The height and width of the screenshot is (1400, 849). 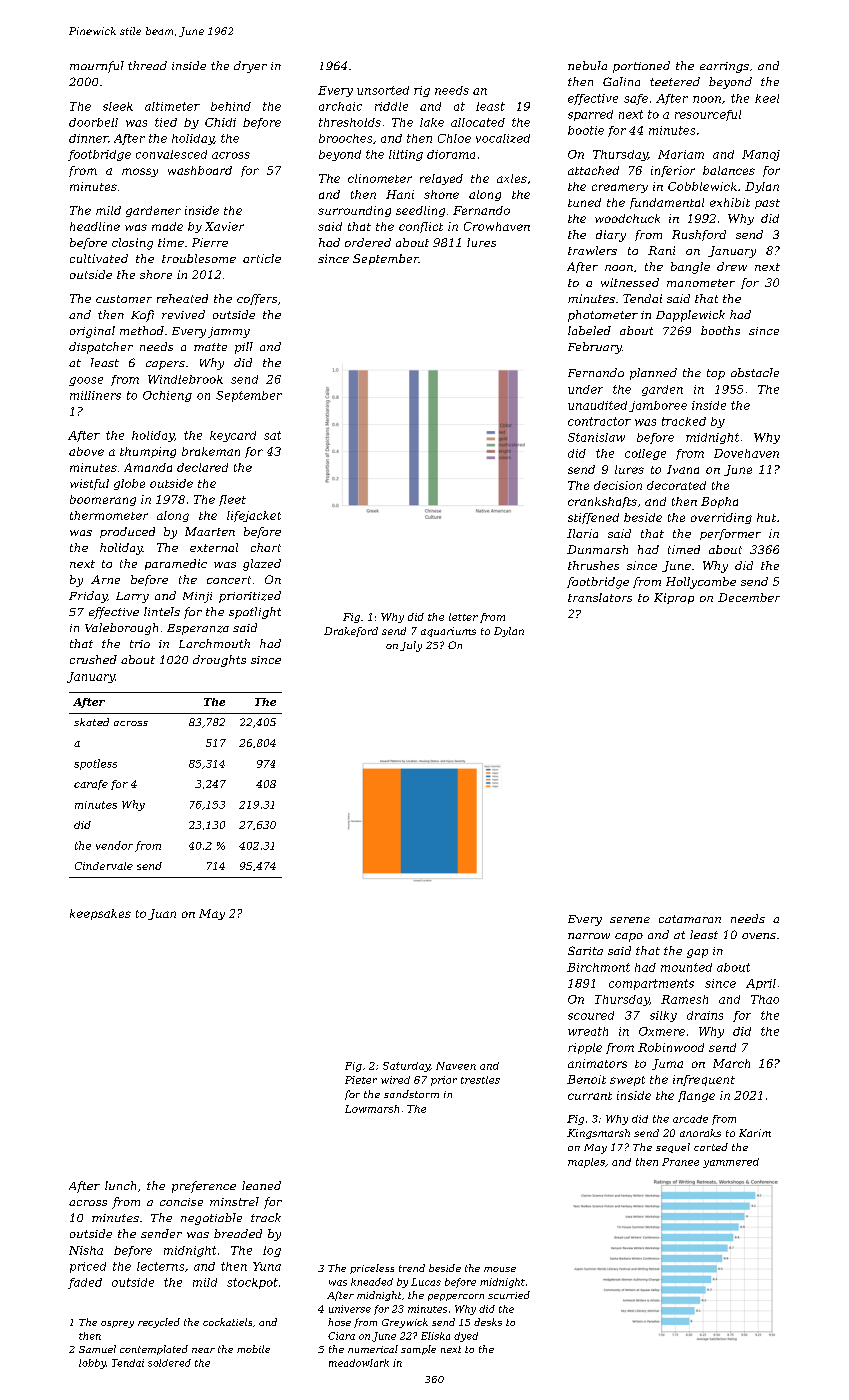 What do you see at coordinates (674, 598) in the screenshot?
I see `Kiprop` at bounding box center [674, 598].
